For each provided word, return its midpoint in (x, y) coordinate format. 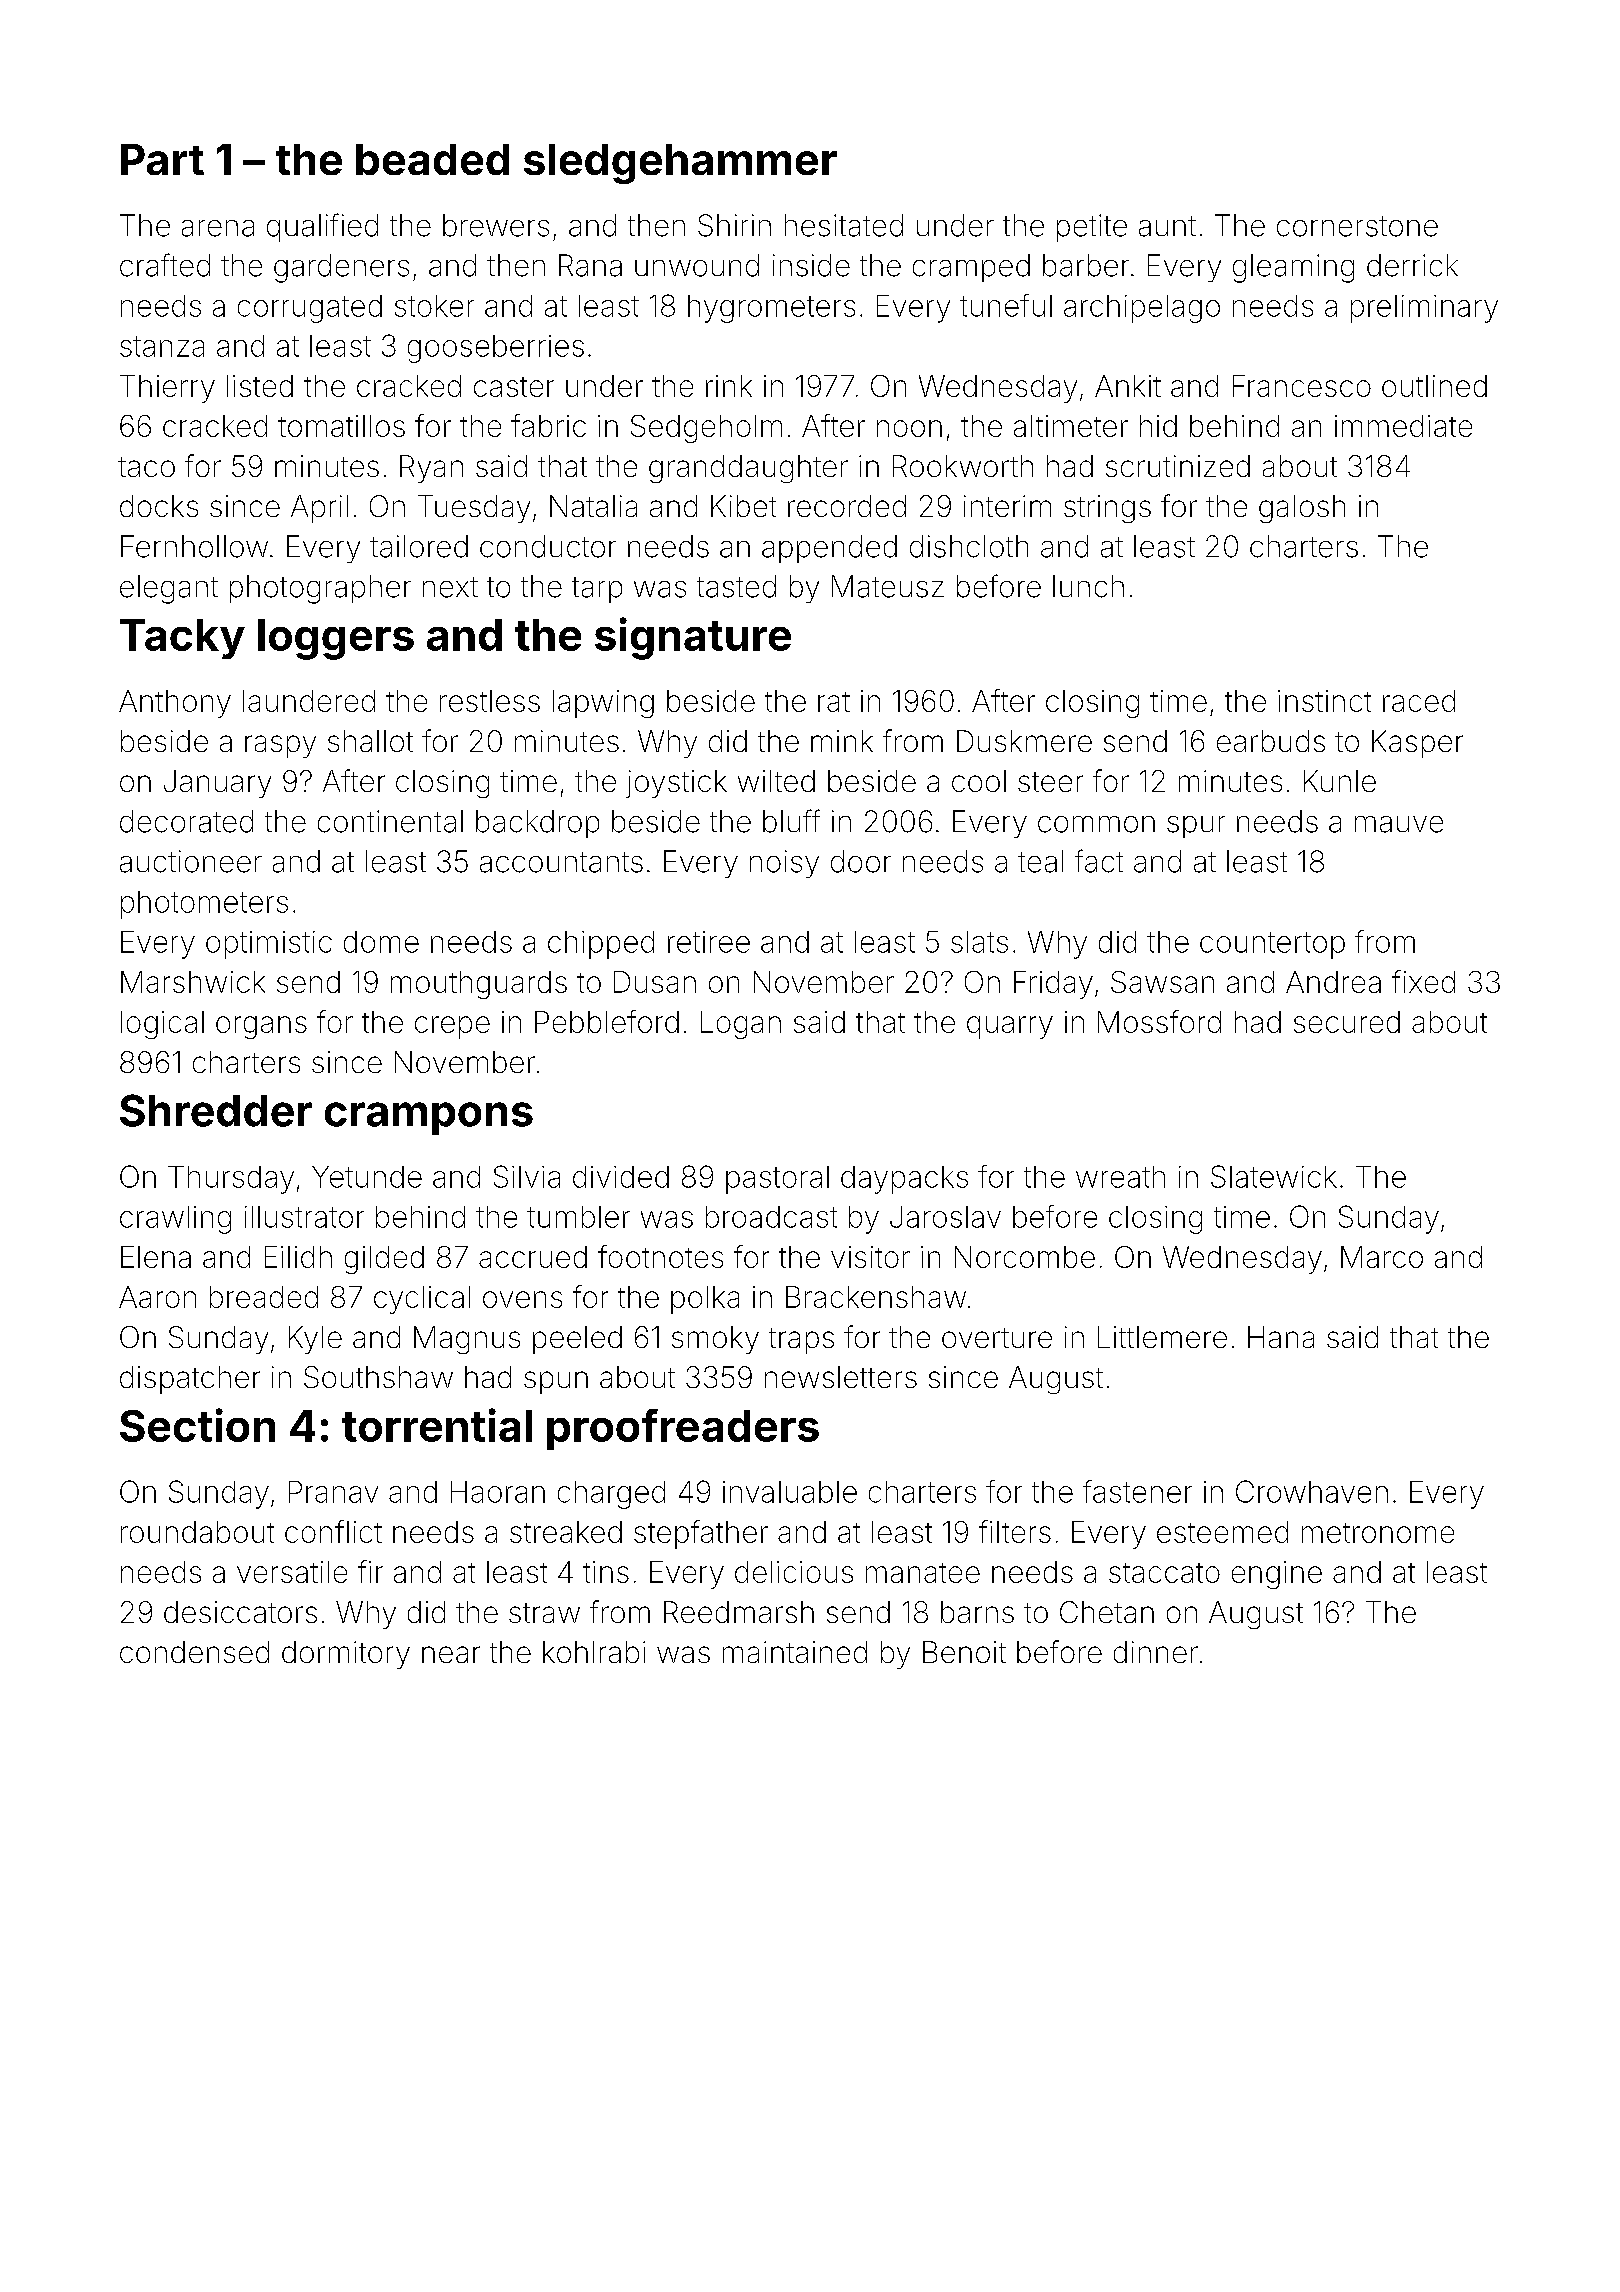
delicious (794, 1572)
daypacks (904, 1180)
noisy (784, 864)
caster (514, 387)
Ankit (1128, 386)
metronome (1378, 1533)
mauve (1399, 824)
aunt (1167, 226)
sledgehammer (680, 164)
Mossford (1159, 1021)
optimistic (269, 945)
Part (162, 159)
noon (909, 428)
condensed (194, 1652)
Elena (156, 1257)
